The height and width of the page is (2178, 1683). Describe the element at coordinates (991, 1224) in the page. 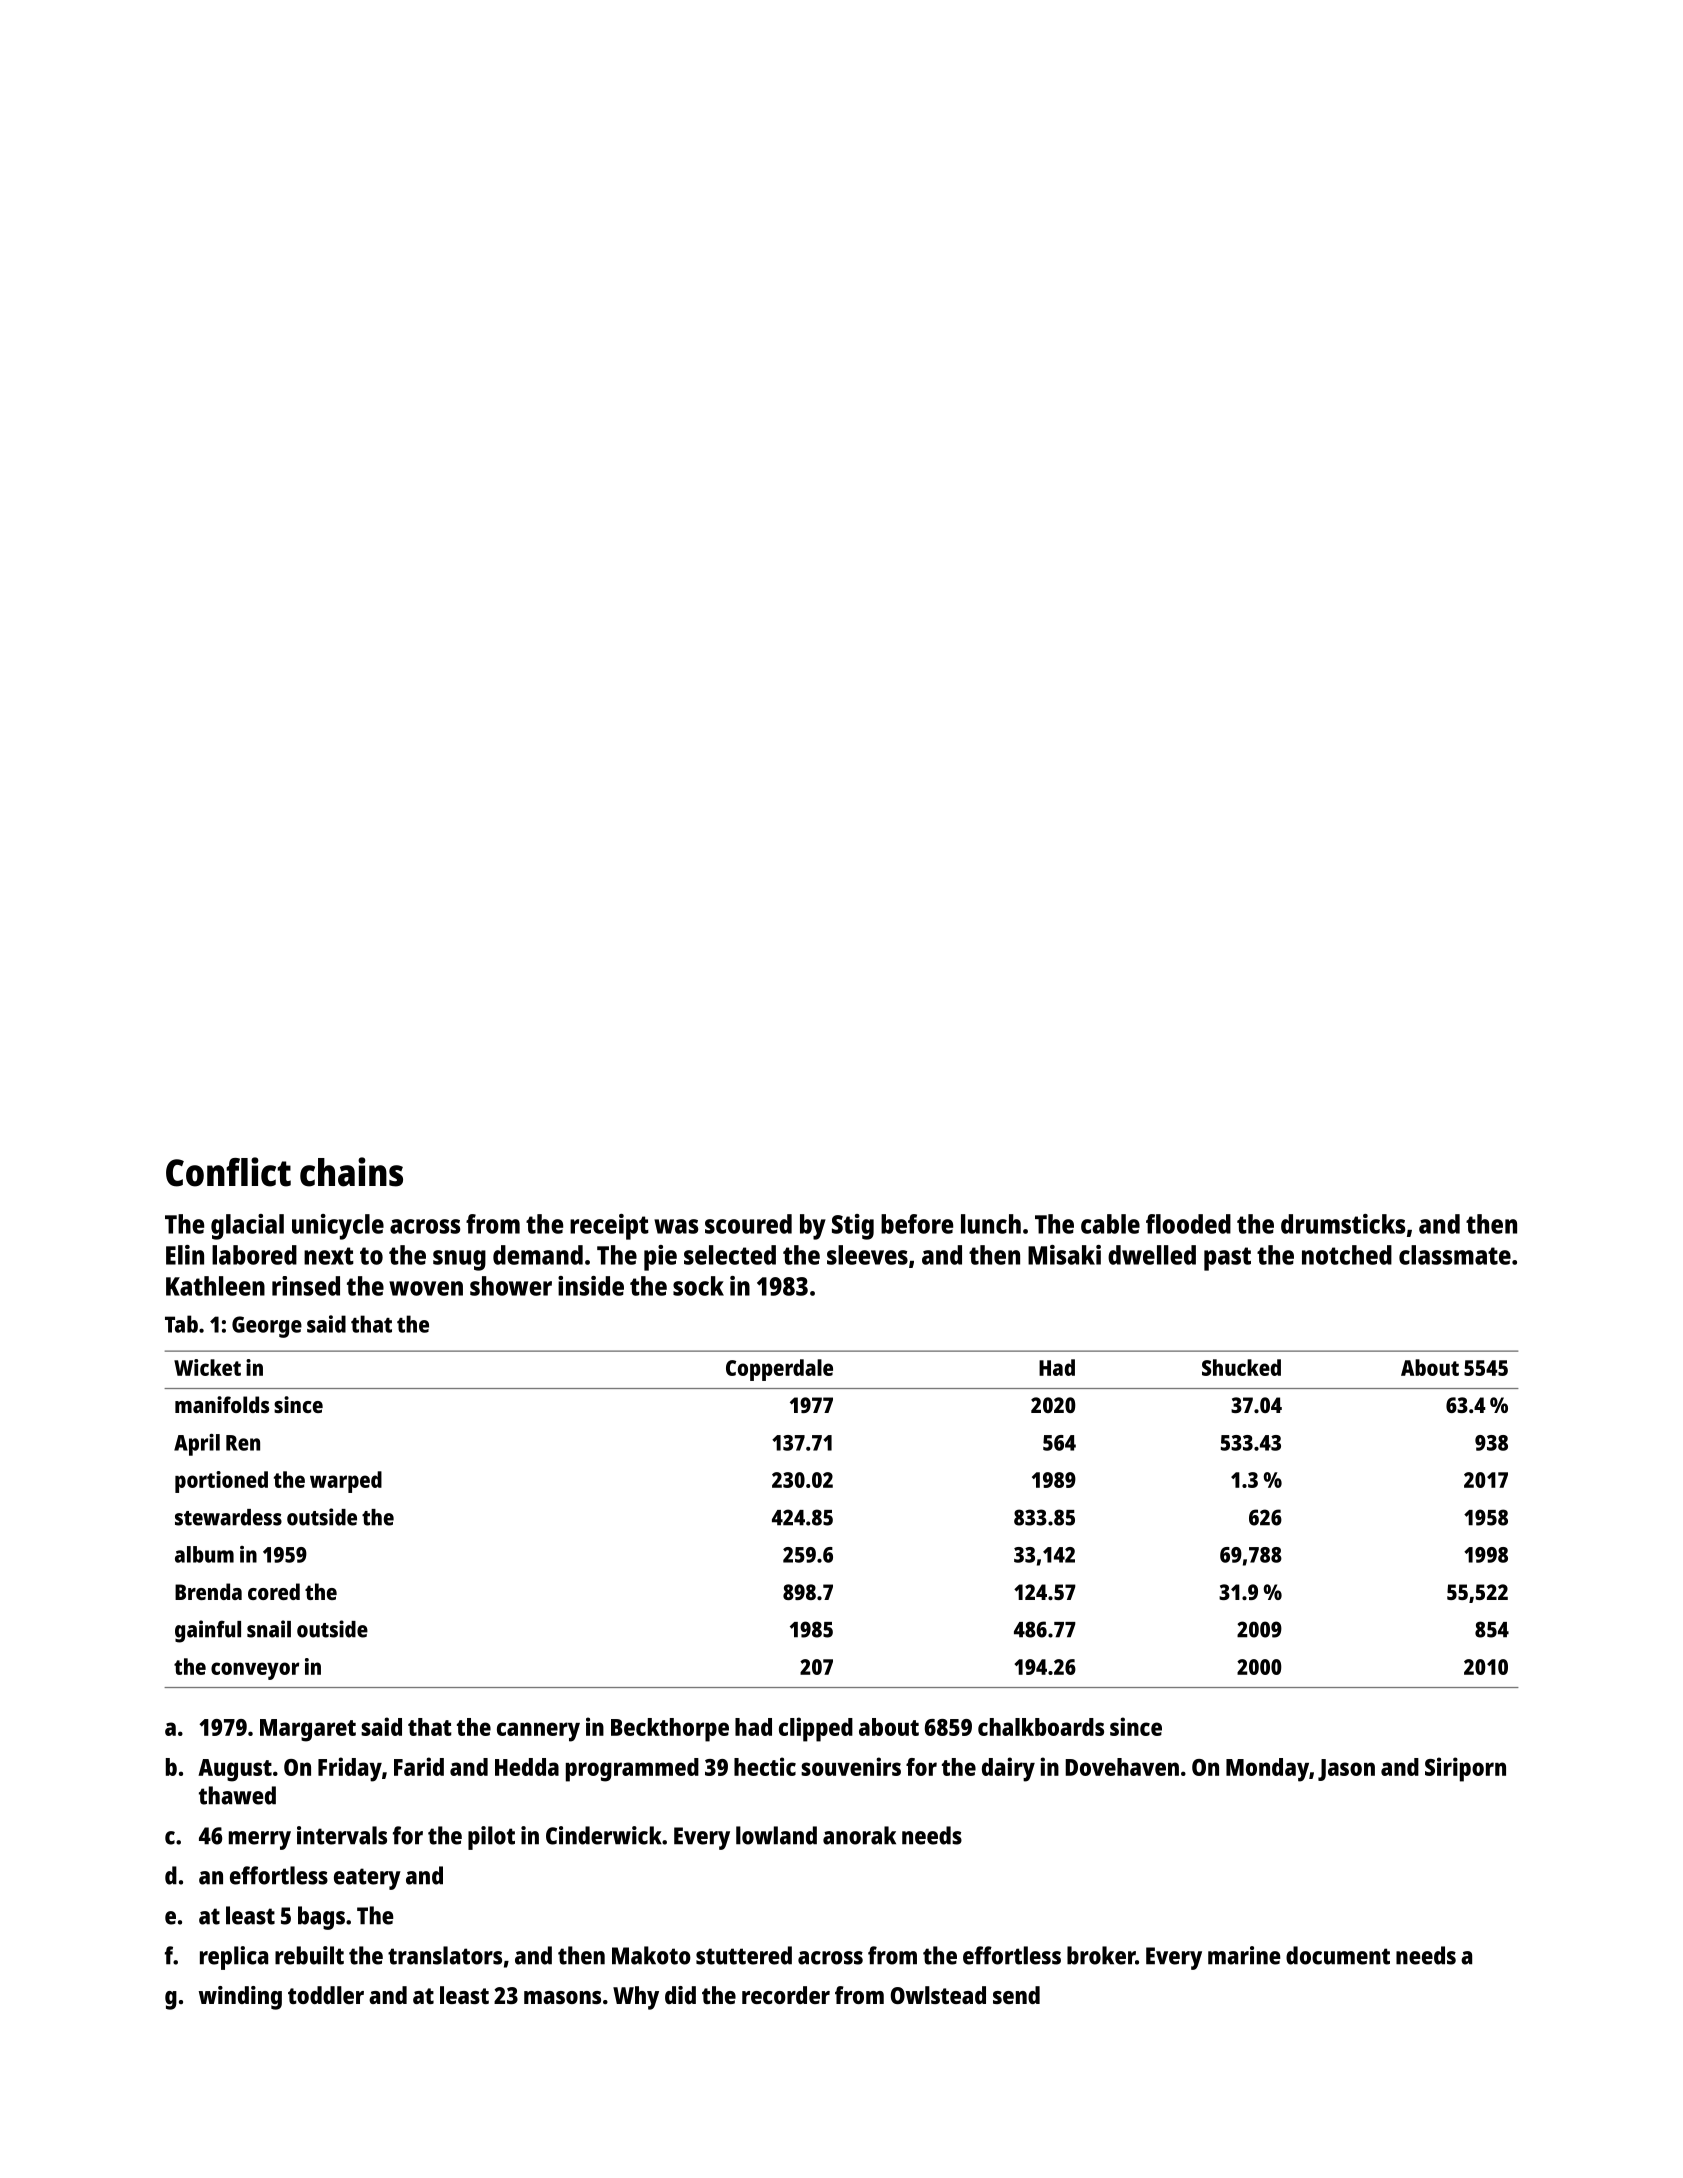

I see `lunch` at that location.
